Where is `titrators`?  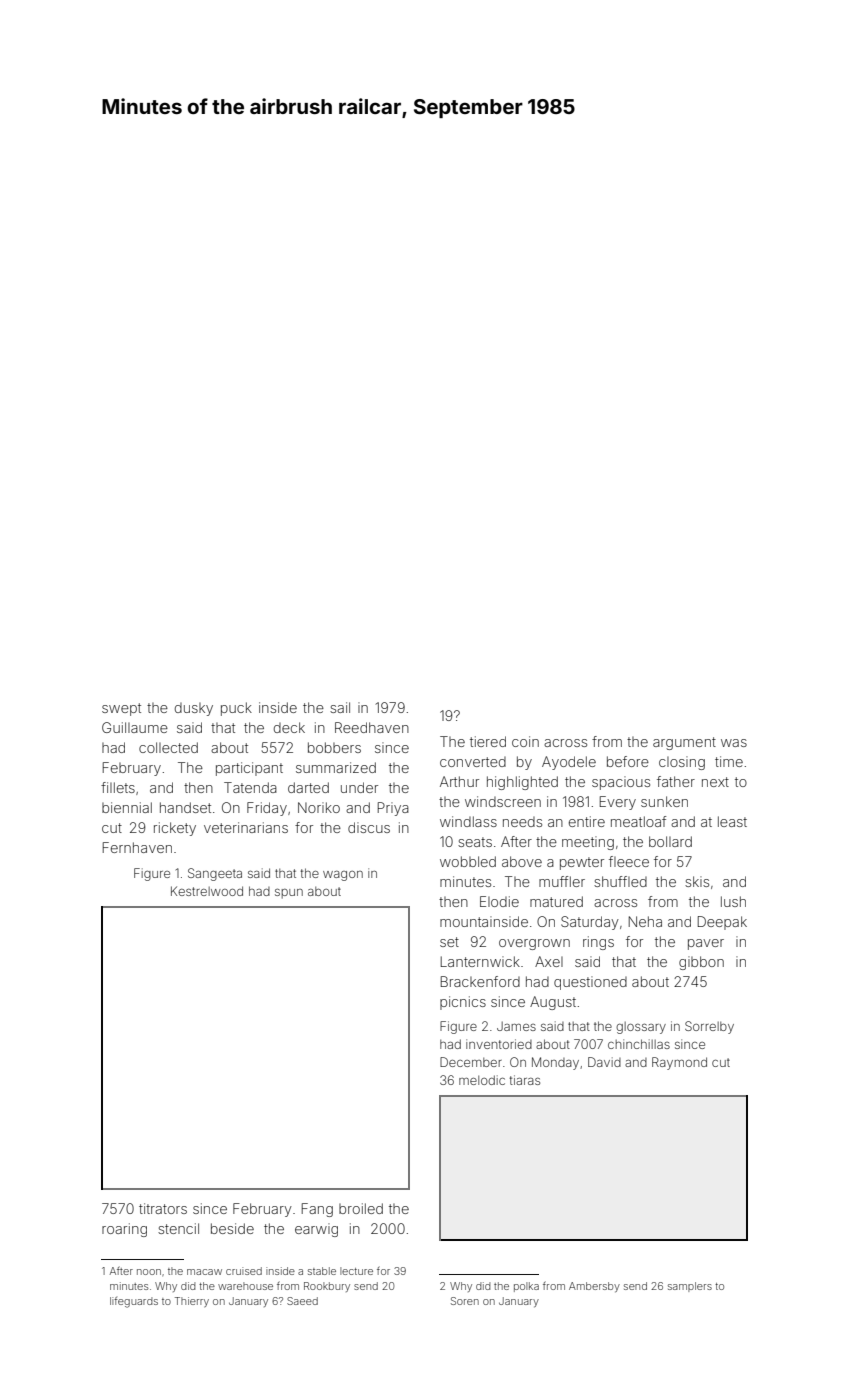
titrators is located at coordinates (163, 1208).
